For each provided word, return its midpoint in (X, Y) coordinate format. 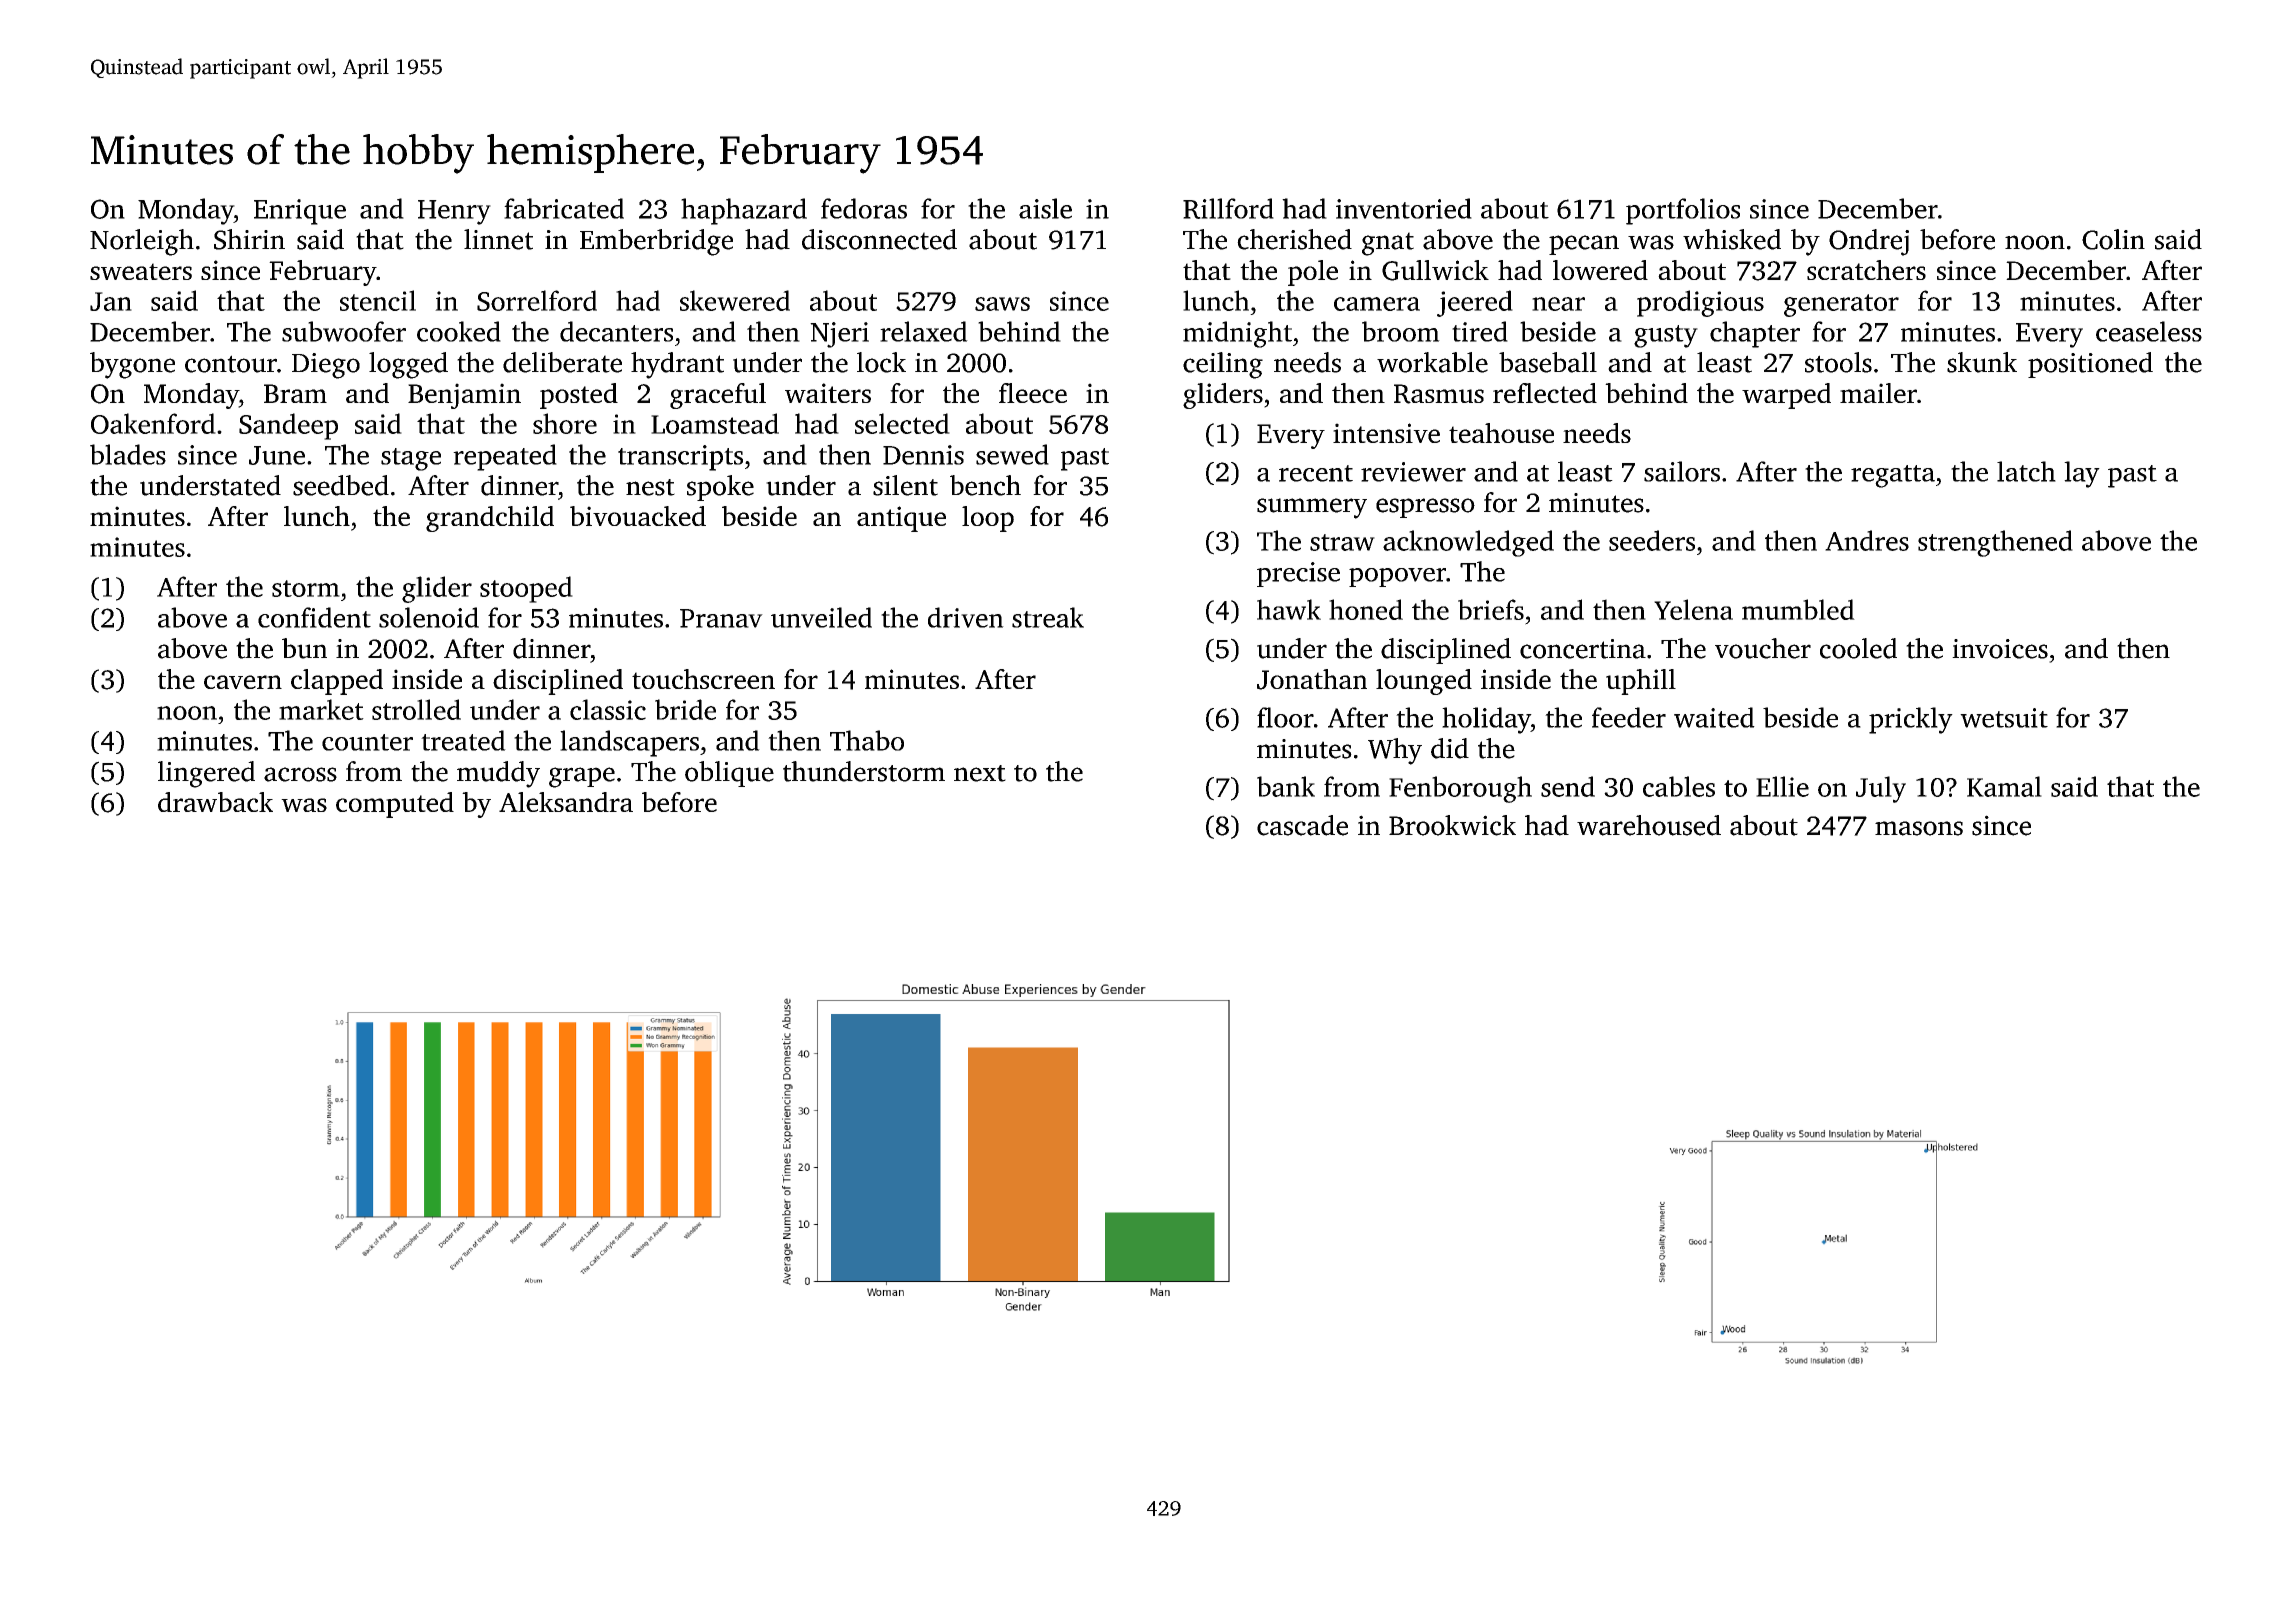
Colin (2113, 239)
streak (1048, 617)
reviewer (1413, 472)
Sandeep (288, 426)
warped (1786, 396)
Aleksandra (566, 802)
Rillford (1228, 208)
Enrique (300, 212)
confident (314, 617)
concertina (1583, 649)
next (980, 773)
